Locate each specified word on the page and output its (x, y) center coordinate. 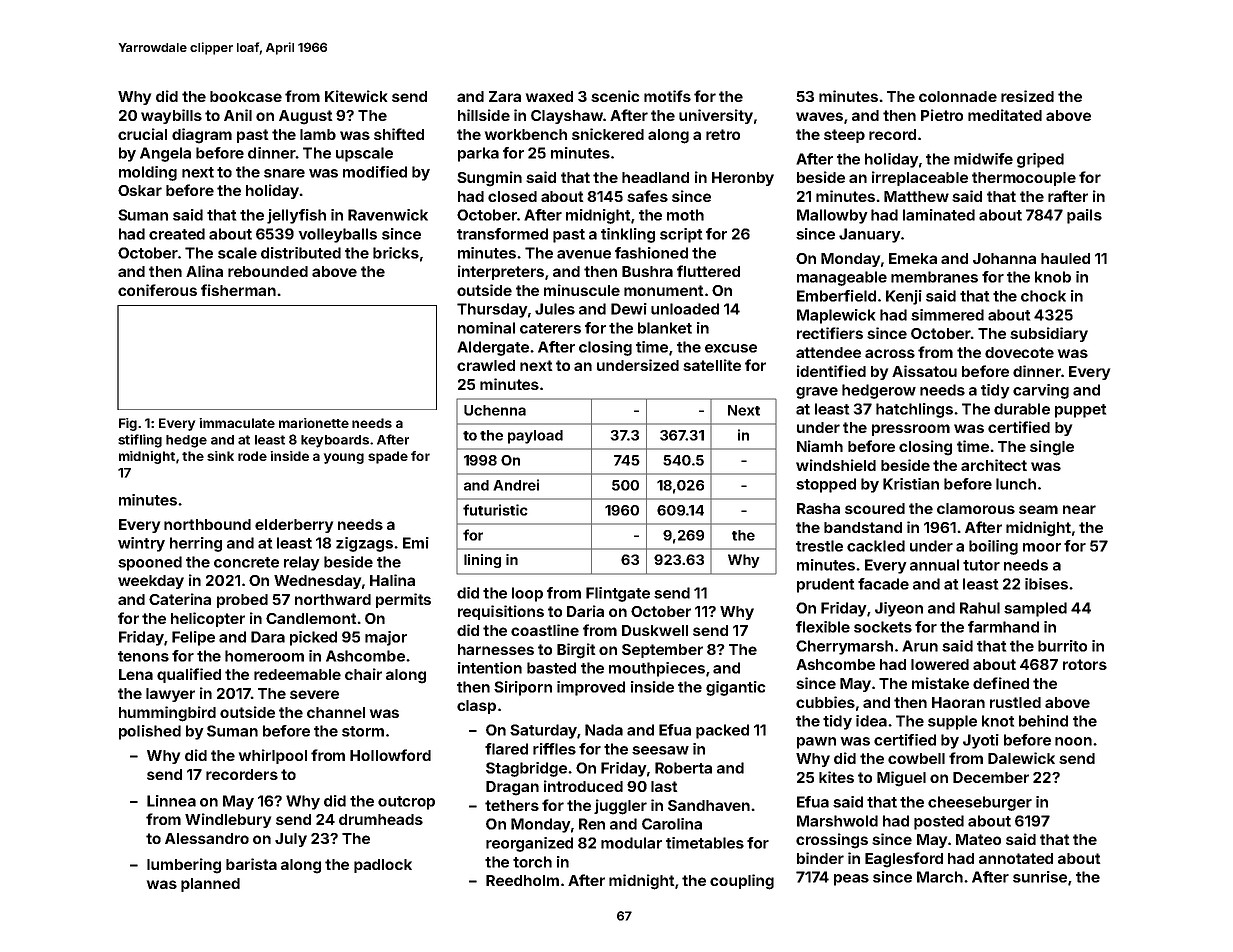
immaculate (237, 423)
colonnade (958, 96)
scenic (615, 96)
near (1079, 509)
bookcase (246, 96)
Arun (920, 646)
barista (251, 864)
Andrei (516, 485)
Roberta (683, 768)
